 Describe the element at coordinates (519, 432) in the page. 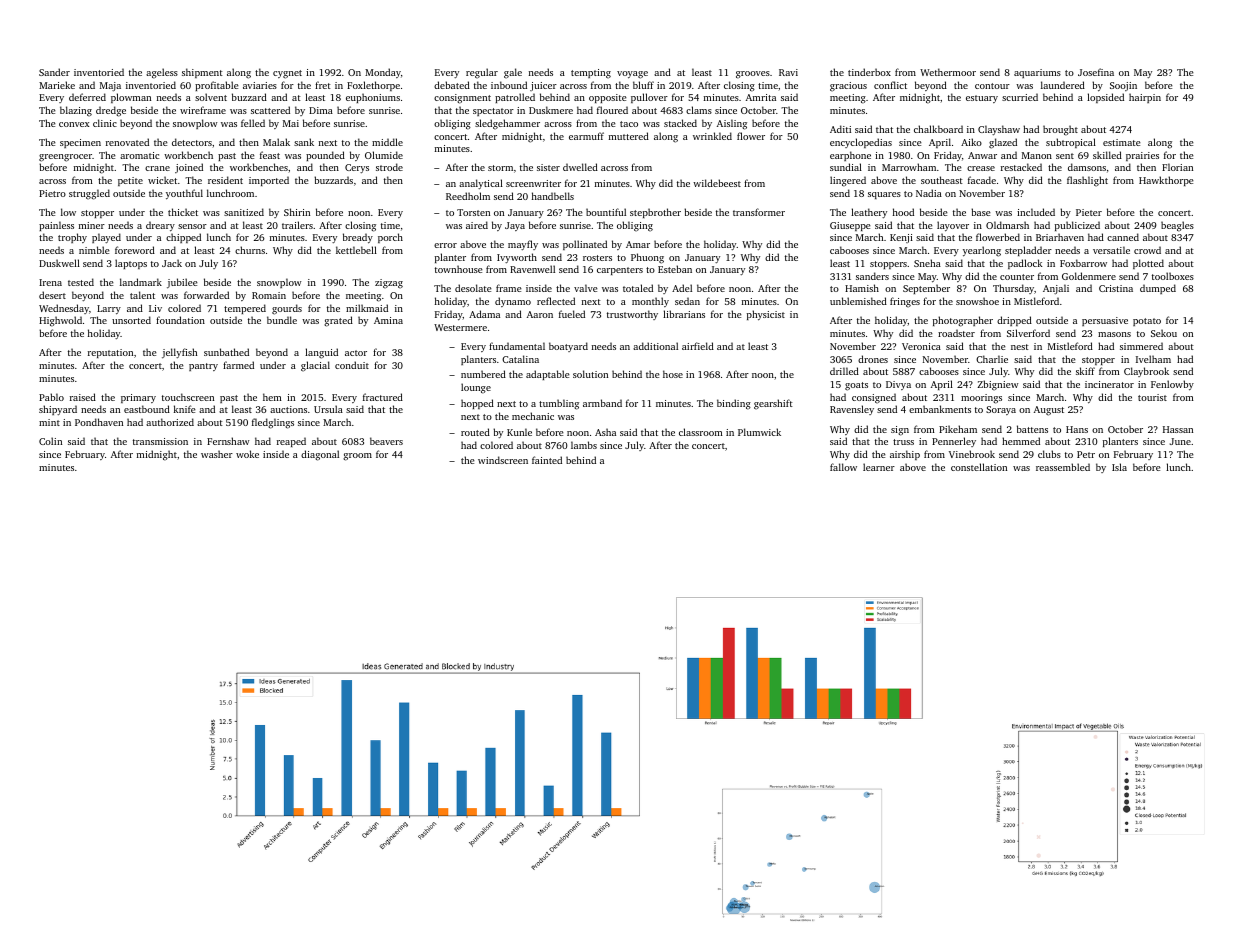

I see `Kunle` at that location.
